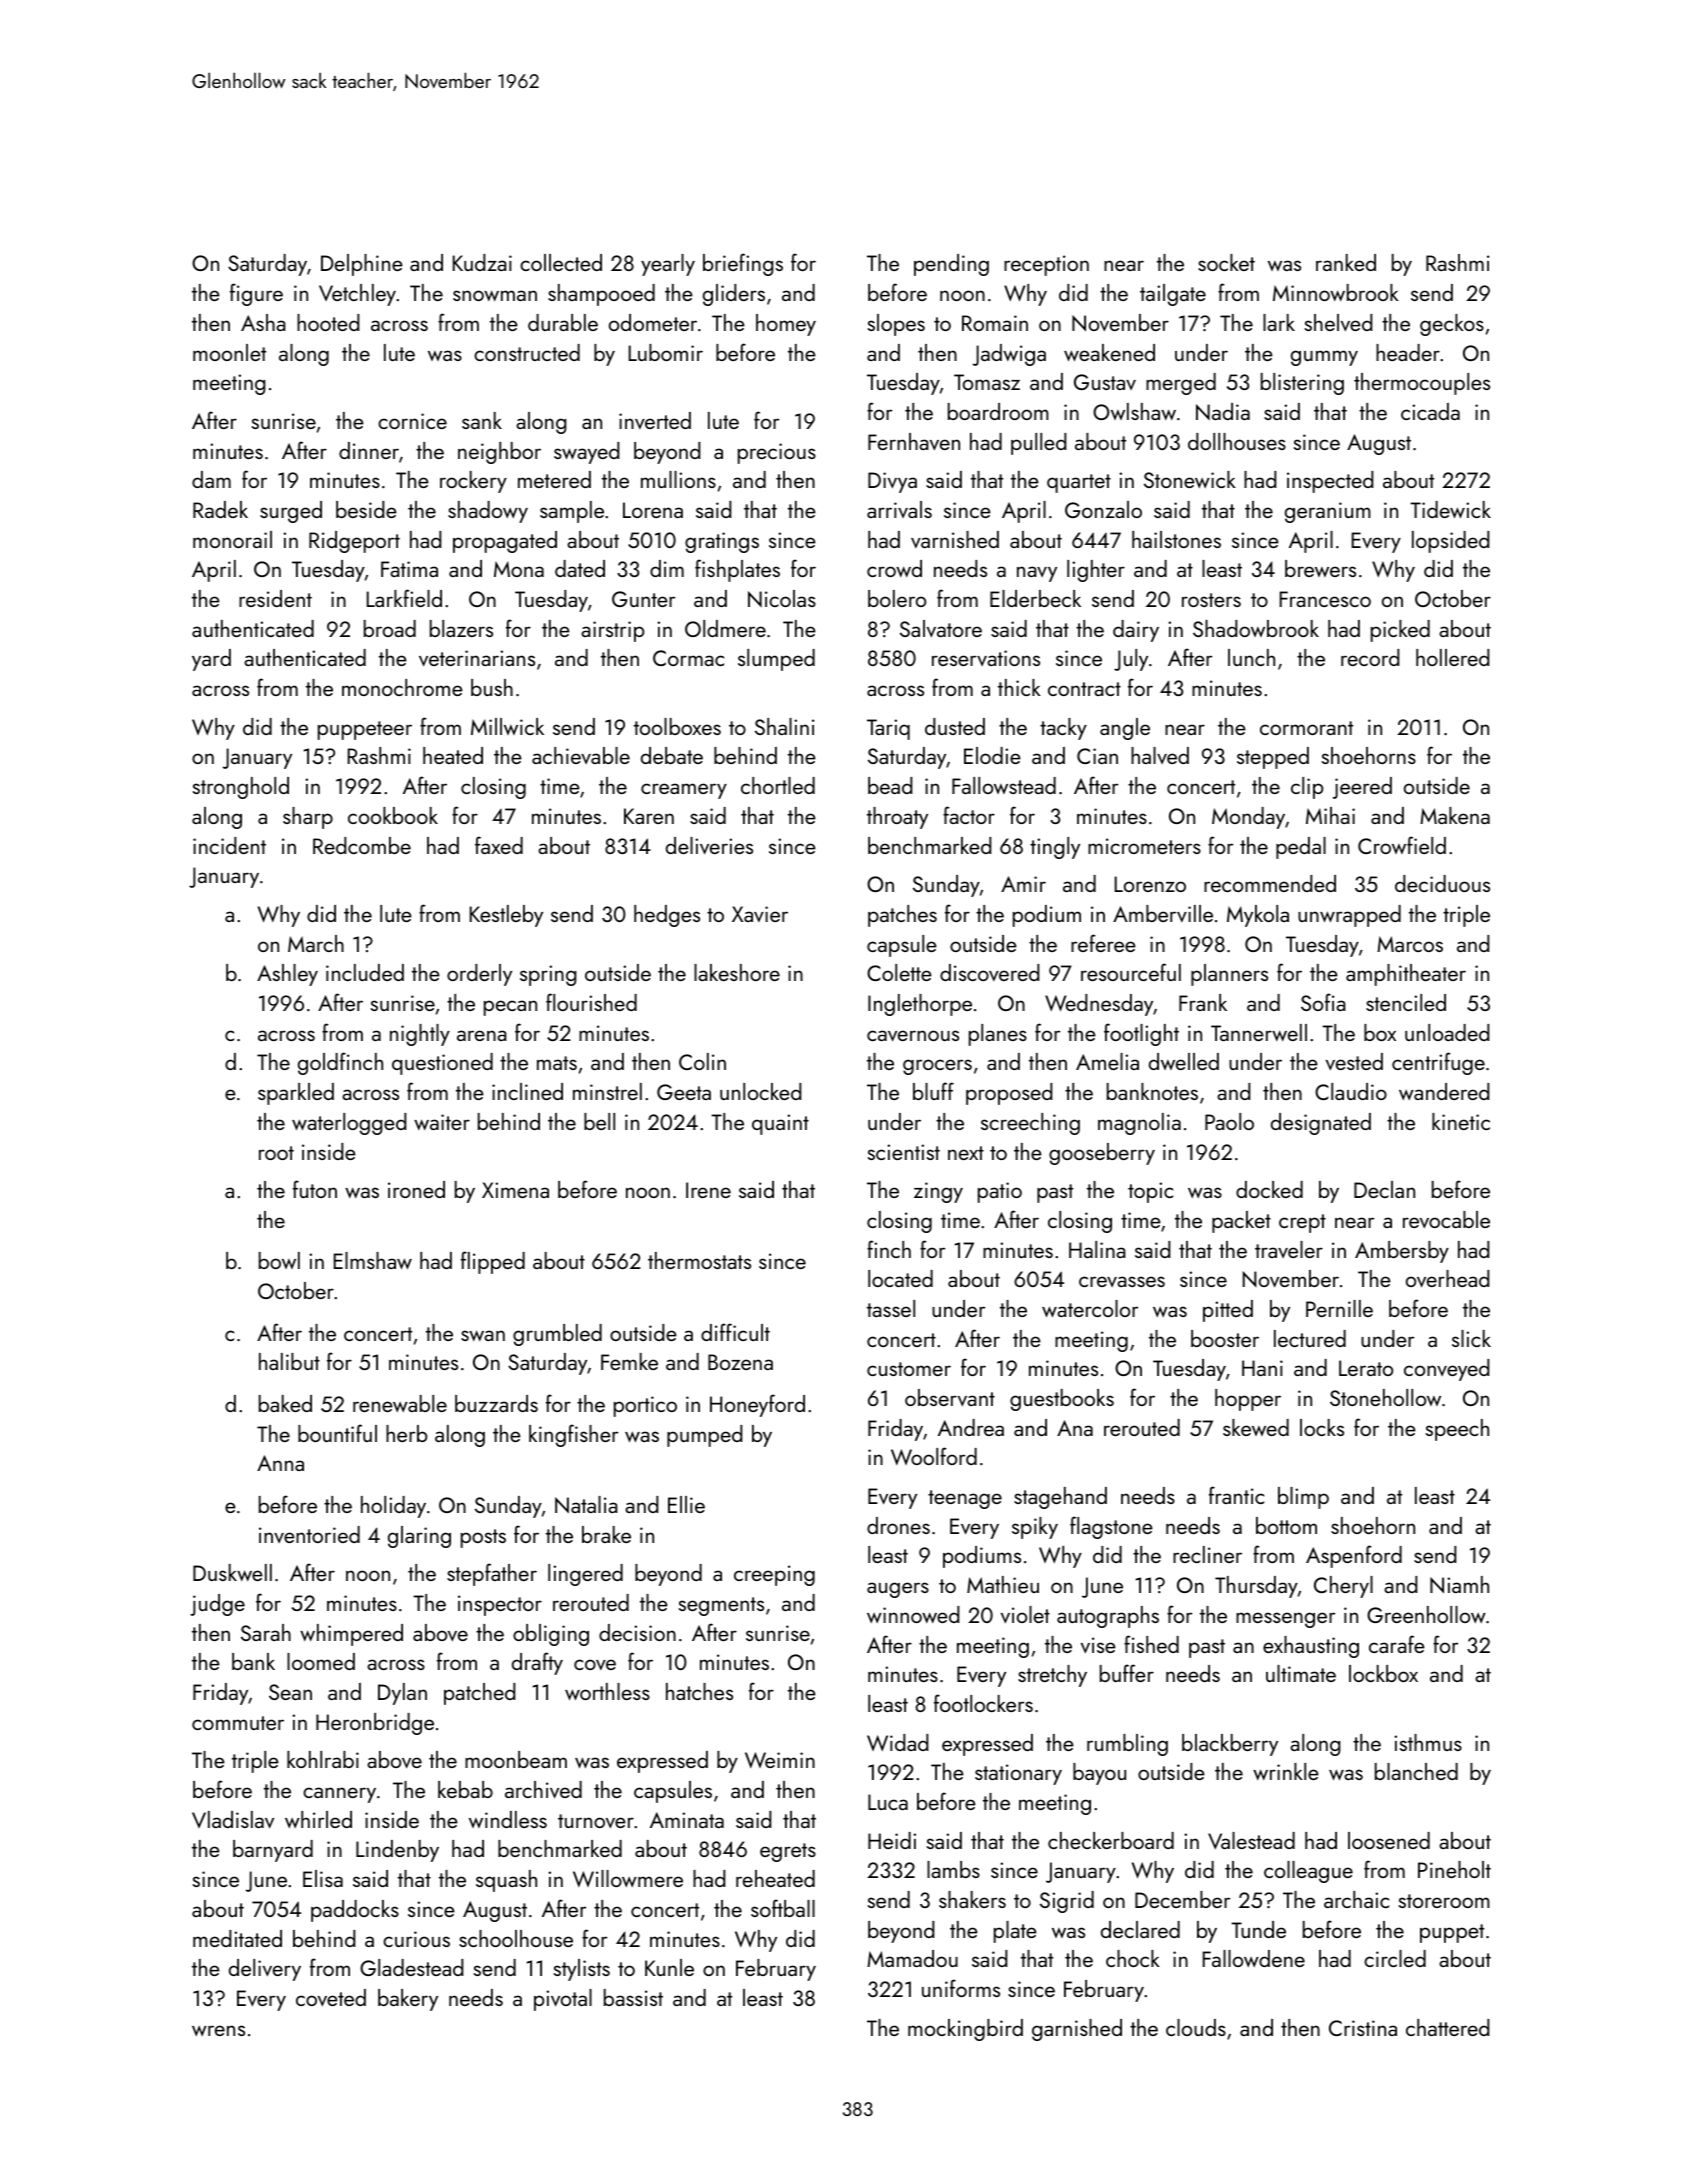  Describe the element at coordinates (362, 845) in the document. I see `Redcombe` at that location.
